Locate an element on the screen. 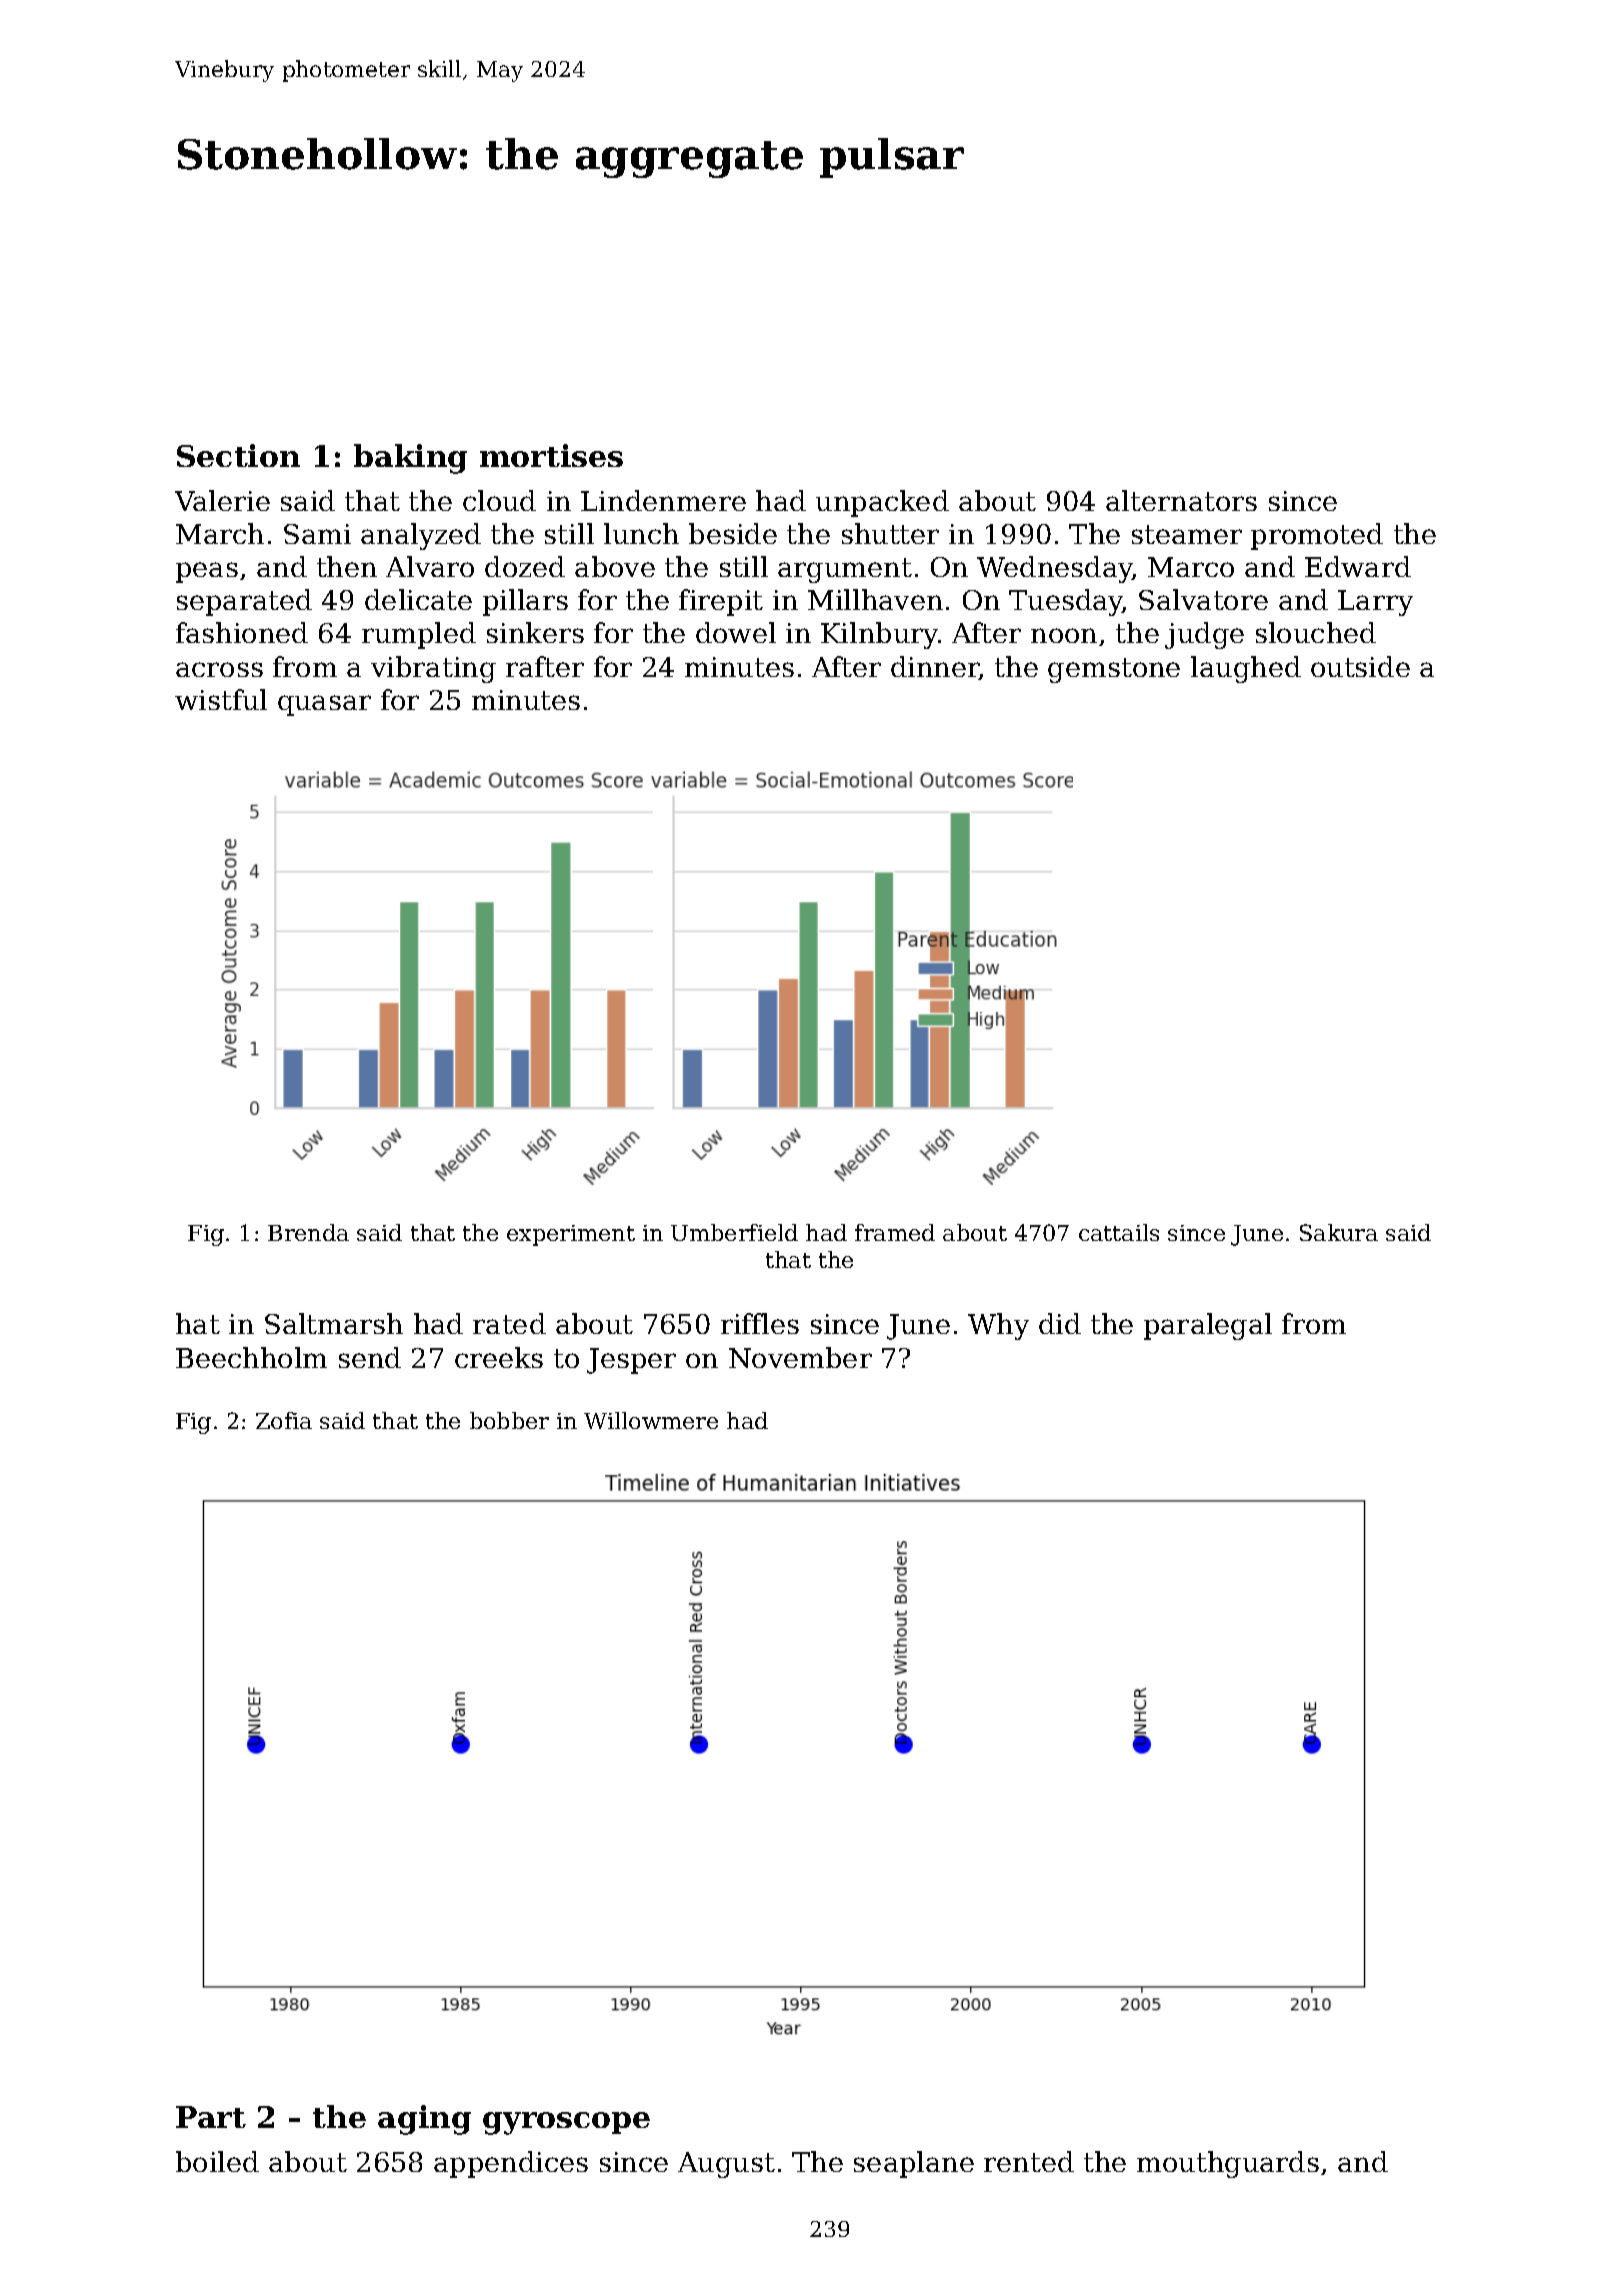 The image size is (1620, 2292). Willowmere is located at coordinates (651, 1420).
